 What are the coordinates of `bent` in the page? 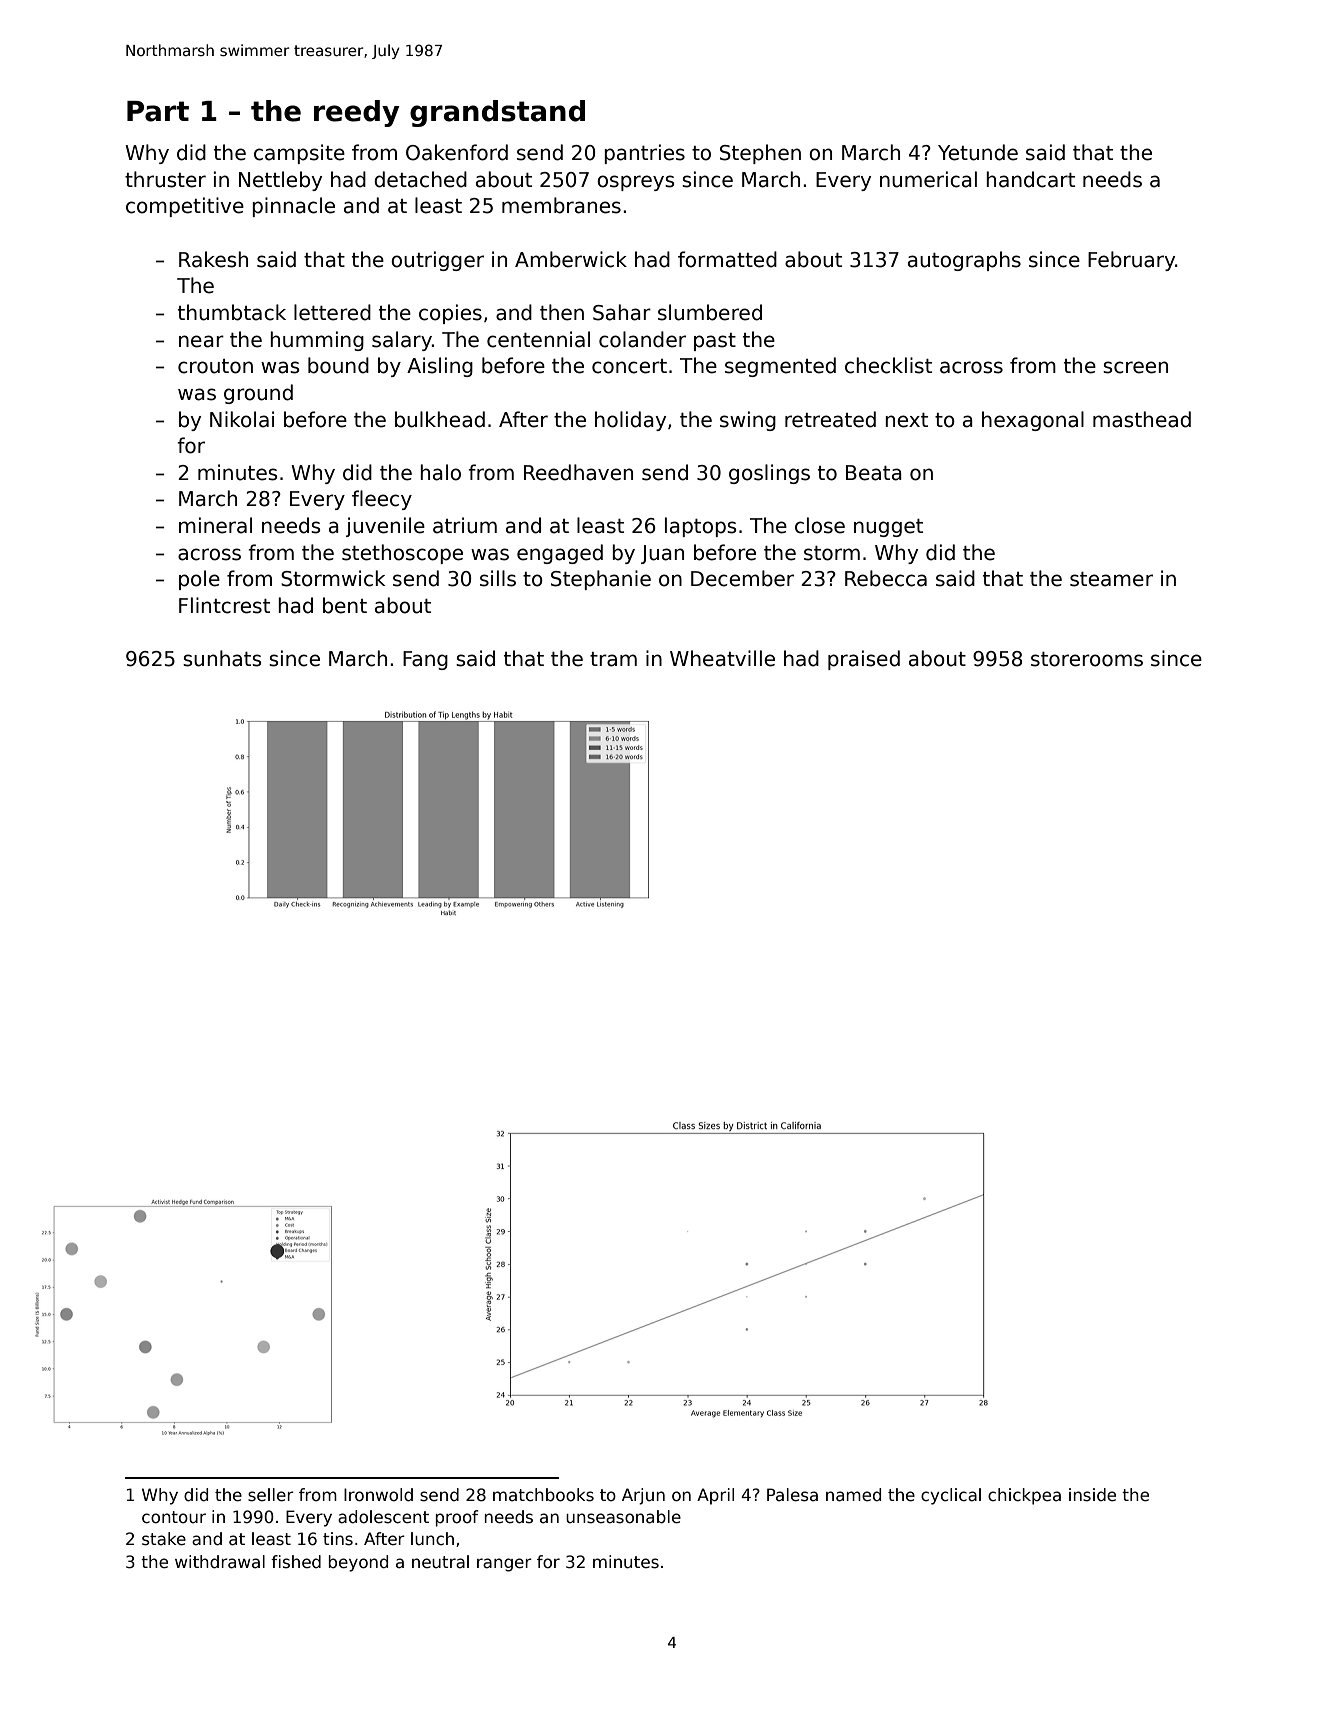 It's located at (345, 605).
